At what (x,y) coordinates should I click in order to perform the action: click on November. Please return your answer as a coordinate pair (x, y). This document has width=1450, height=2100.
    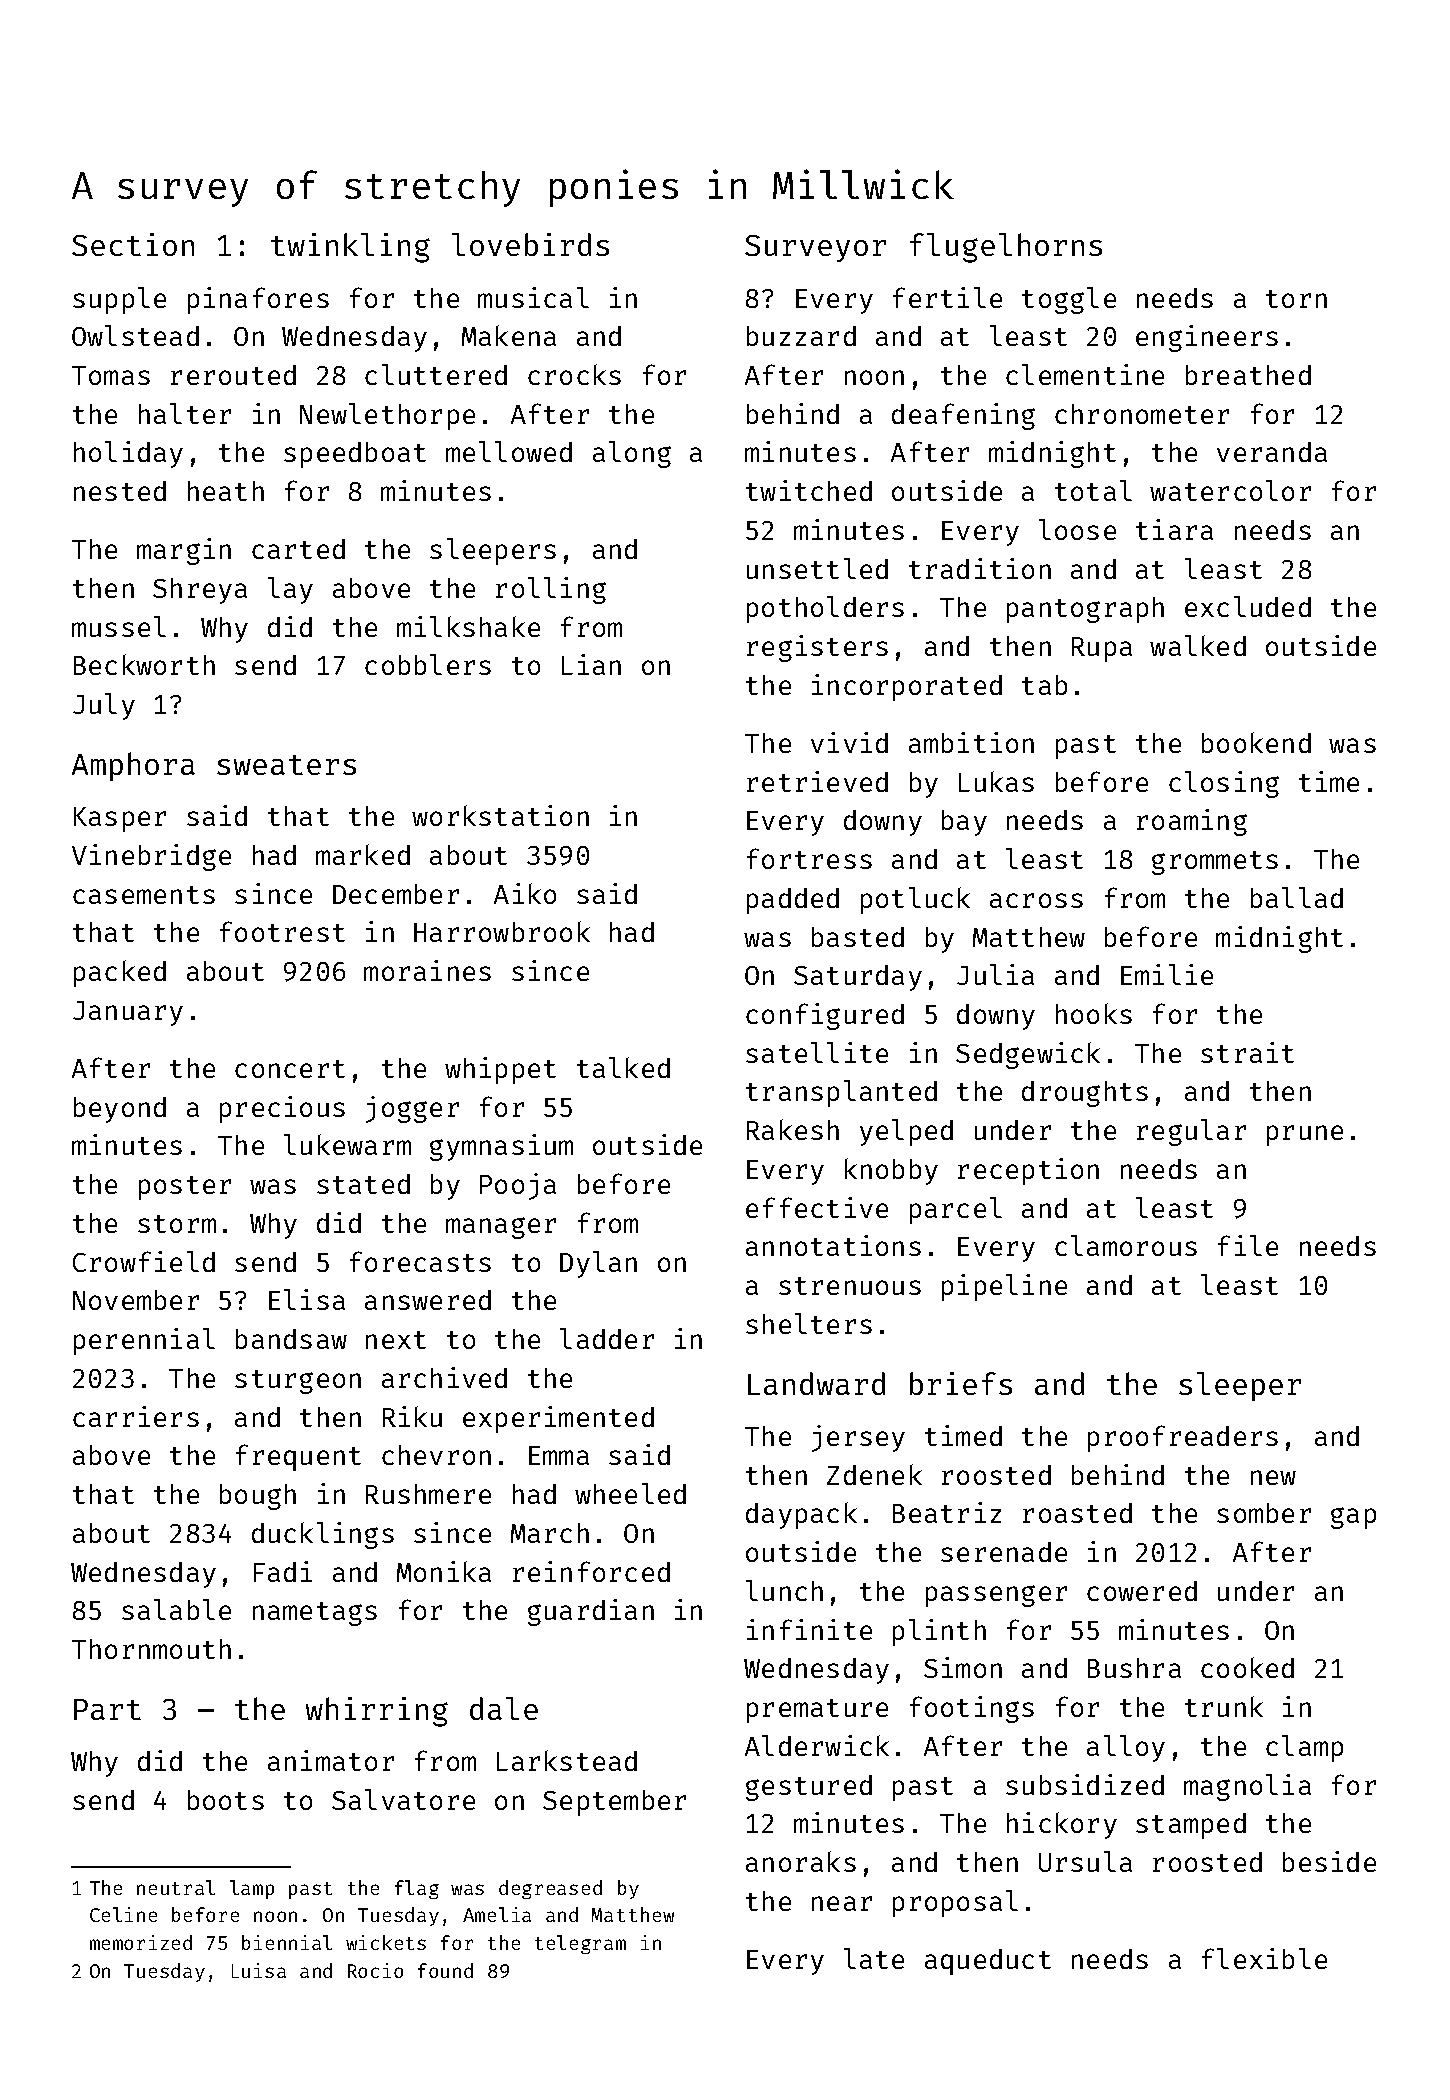
    Looking at the image, I should click on (136, 1300).
